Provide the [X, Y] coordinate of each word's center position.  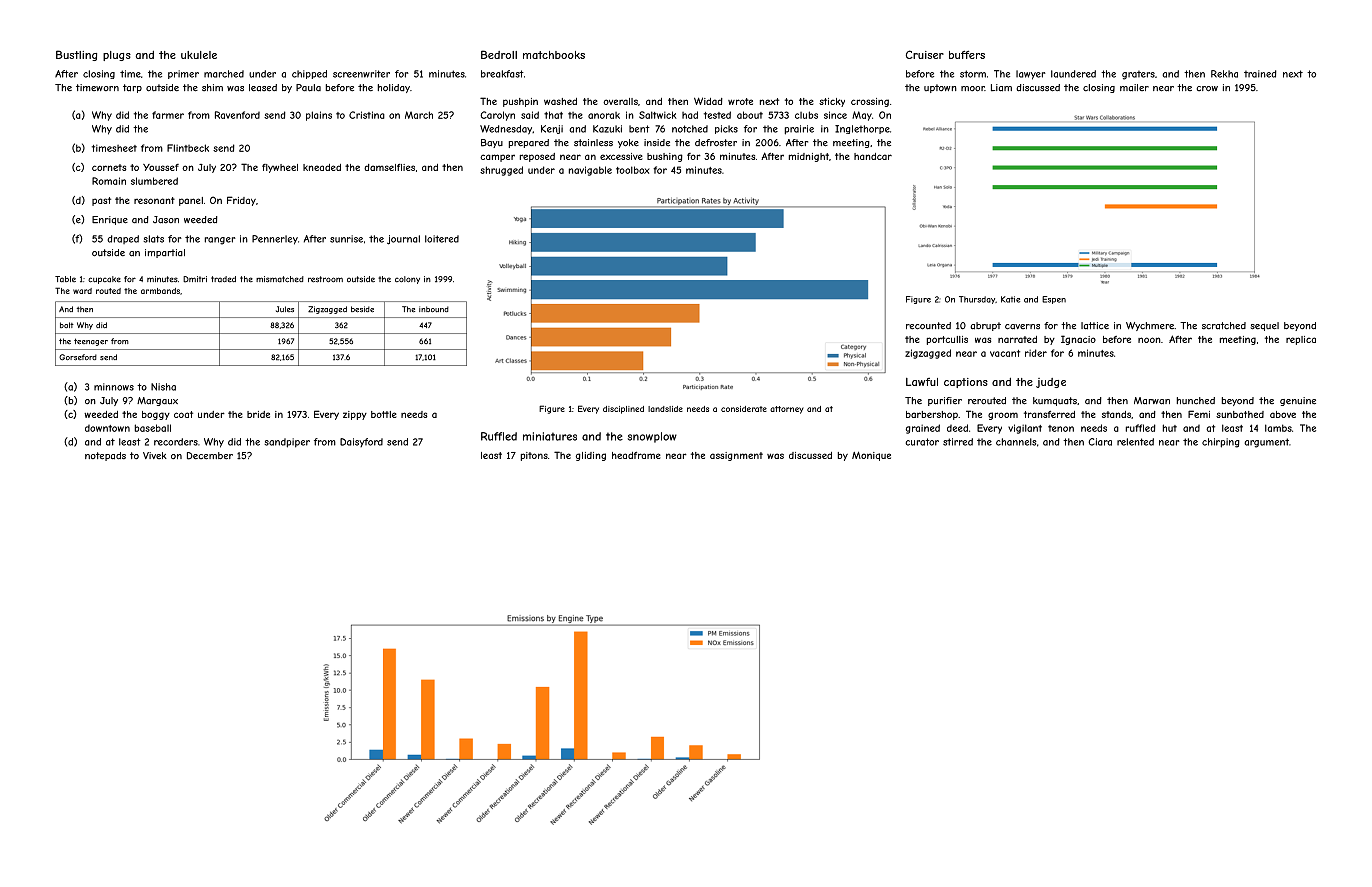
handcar [873, 156]
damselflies [389, 167]
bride [258, 414]
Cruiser [925, 54]
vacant [1005, 353]
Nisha [163, 387]
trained [1260, 74]
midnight [809, 157]
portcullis [947, 340]
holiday [394, 88]
